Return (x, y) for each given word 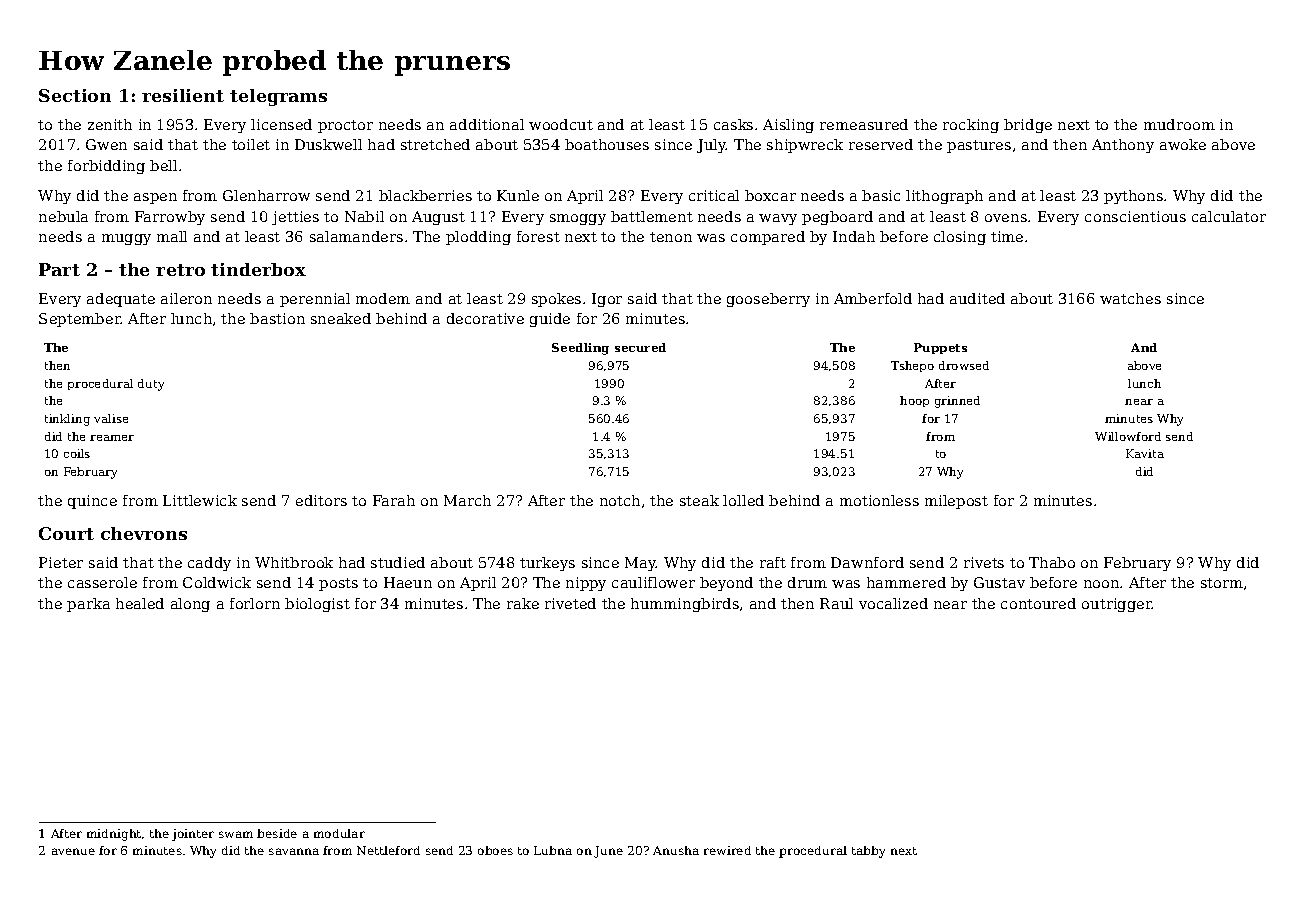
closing (960, 238)
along (190, 605)
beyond (726, 584)
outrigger (1117, 605)
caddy (209, 564)
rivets (984, 562)
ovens (1006, 218)
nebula (63, 216)
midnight (114, 835)
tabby (868, 852)
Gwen (106, 144)
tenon (671, 237)
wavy (778, 219)
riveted (570, 603)
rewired (727, 850)
